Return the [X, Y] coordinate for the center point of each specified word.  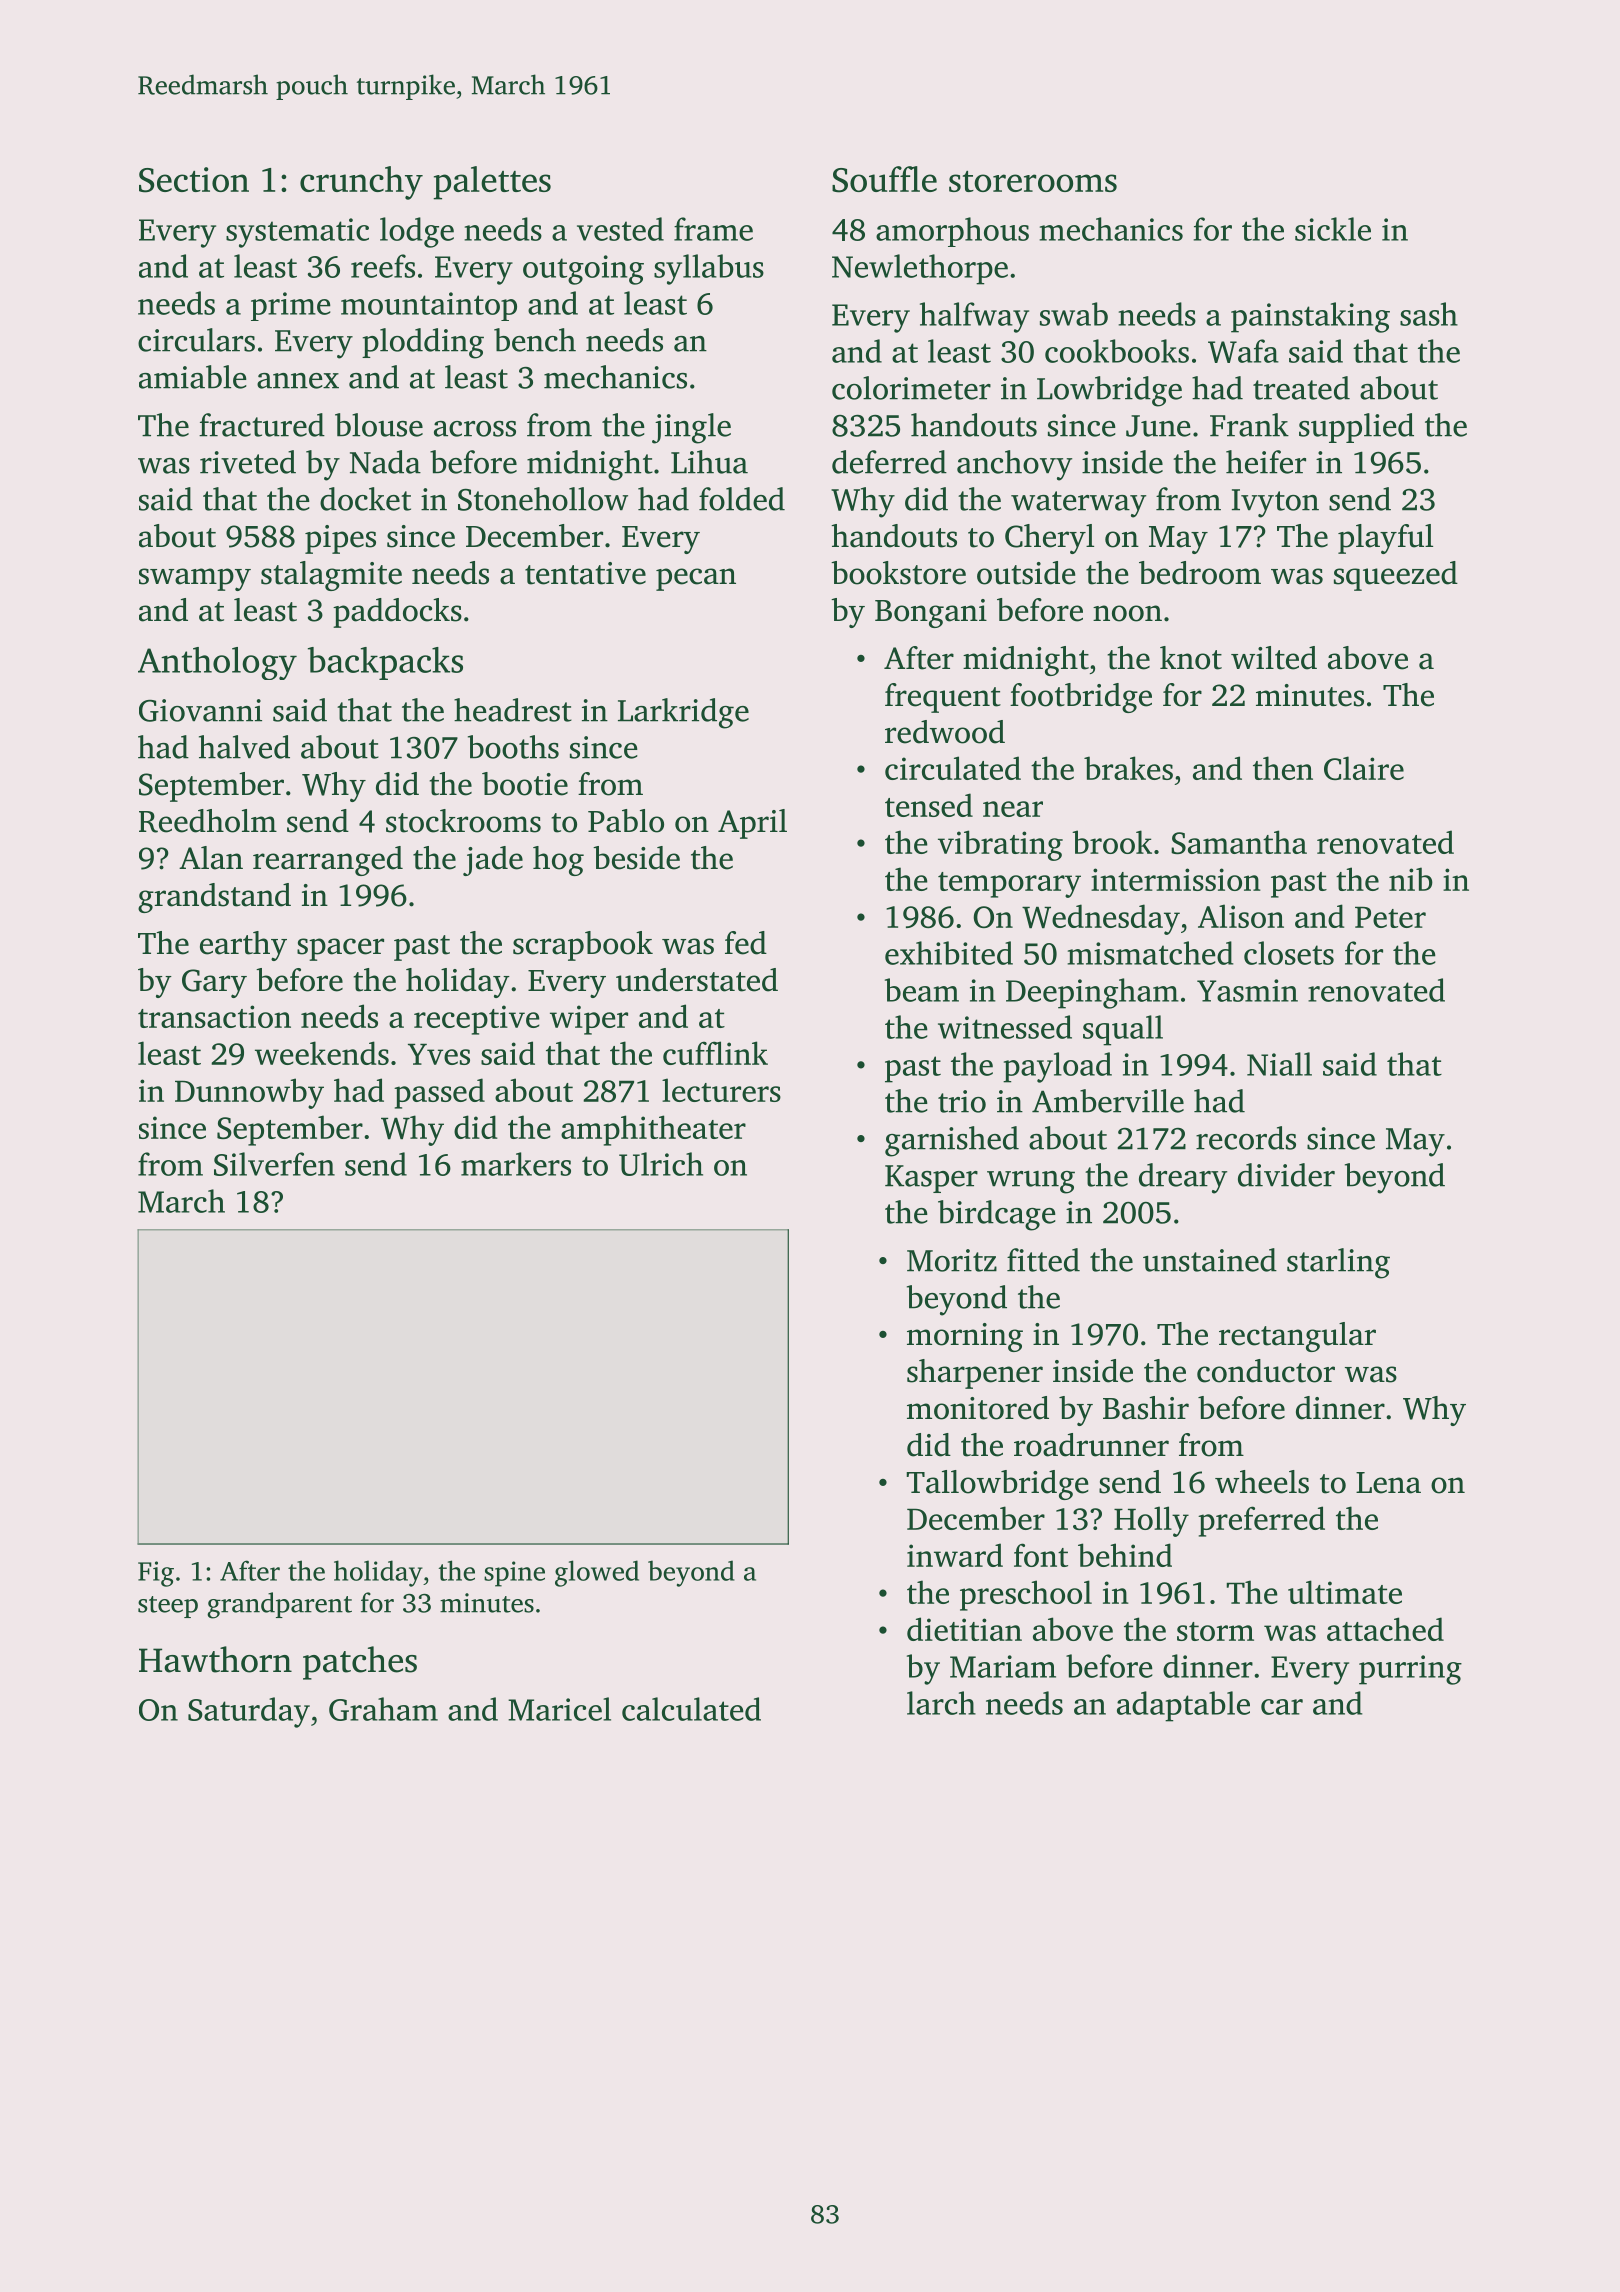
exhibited [949, 953]
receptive [477, 1020]
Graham [383, 1709]
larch [941, 1703]
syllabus [709, 269]
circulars [196, 340]
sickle [1333, 229]
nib [1411, 879]
